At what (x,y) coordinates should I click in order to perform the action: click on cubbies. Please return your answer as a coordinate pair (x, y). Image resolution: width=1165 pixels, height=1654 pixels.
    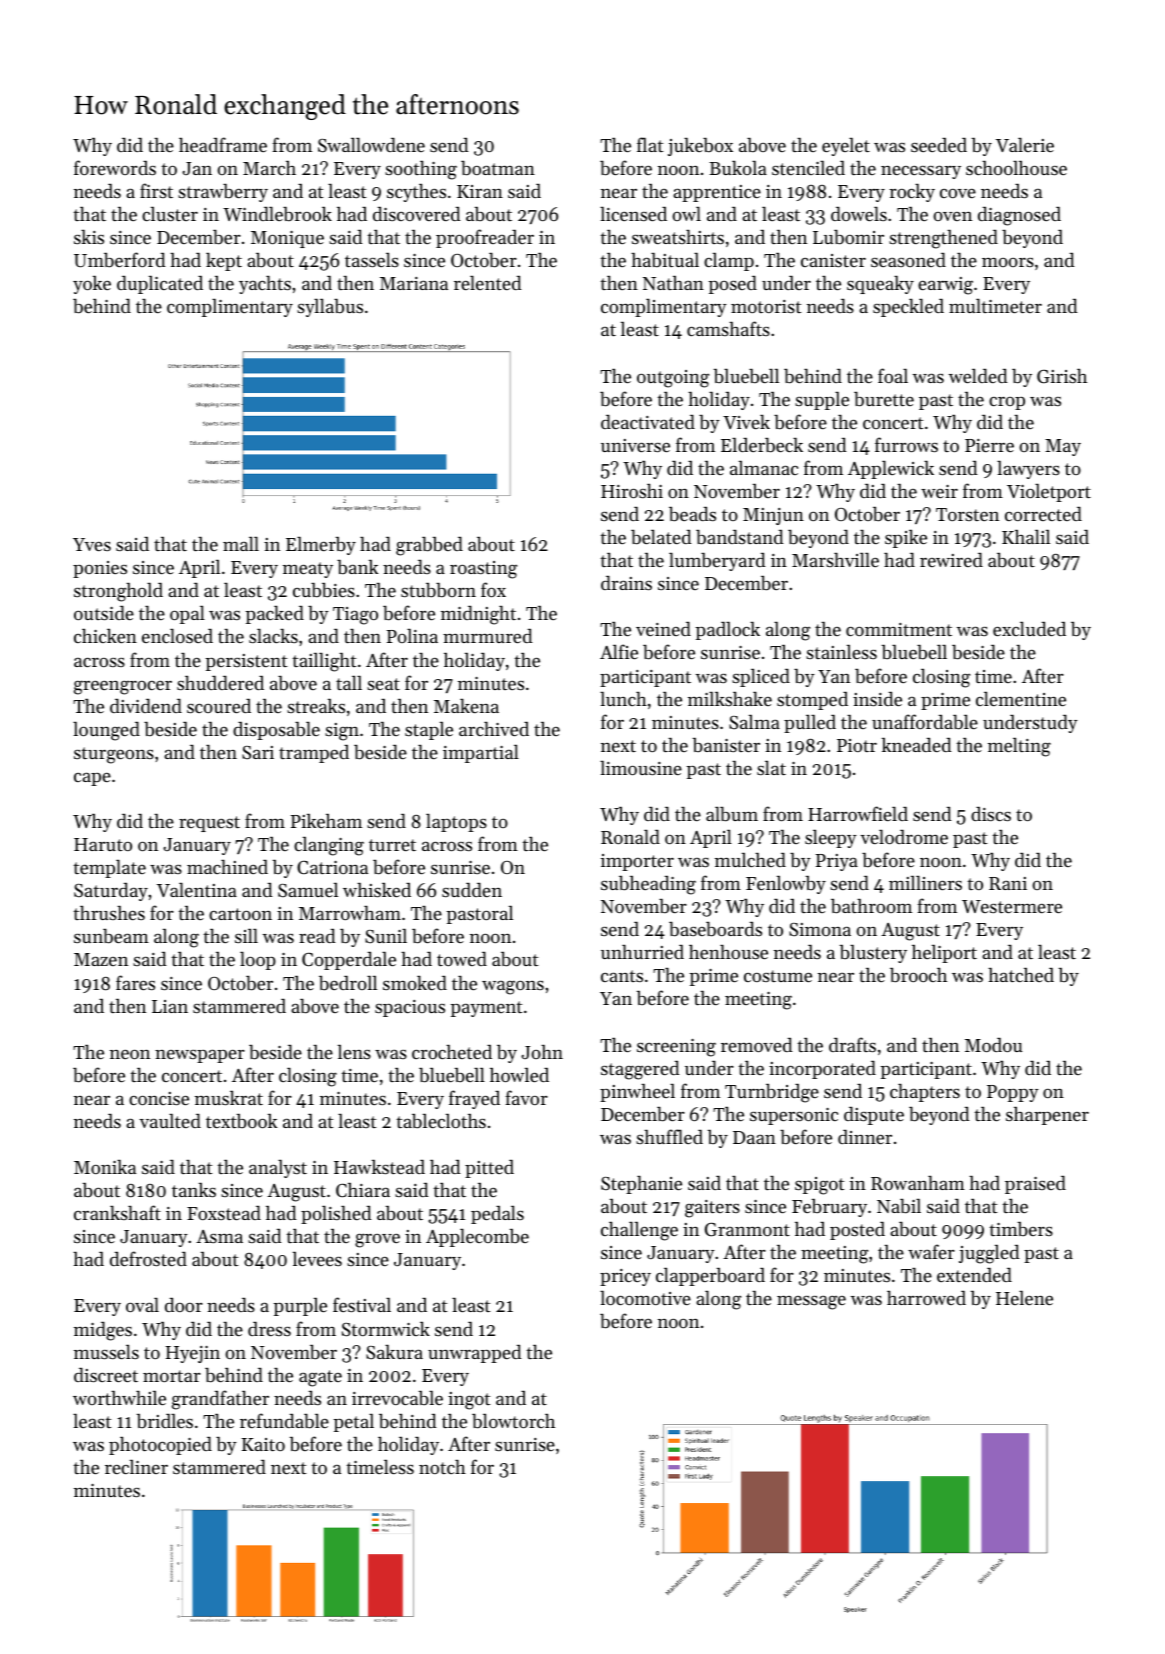
    Looking at the image, I should click on (324, 590).
